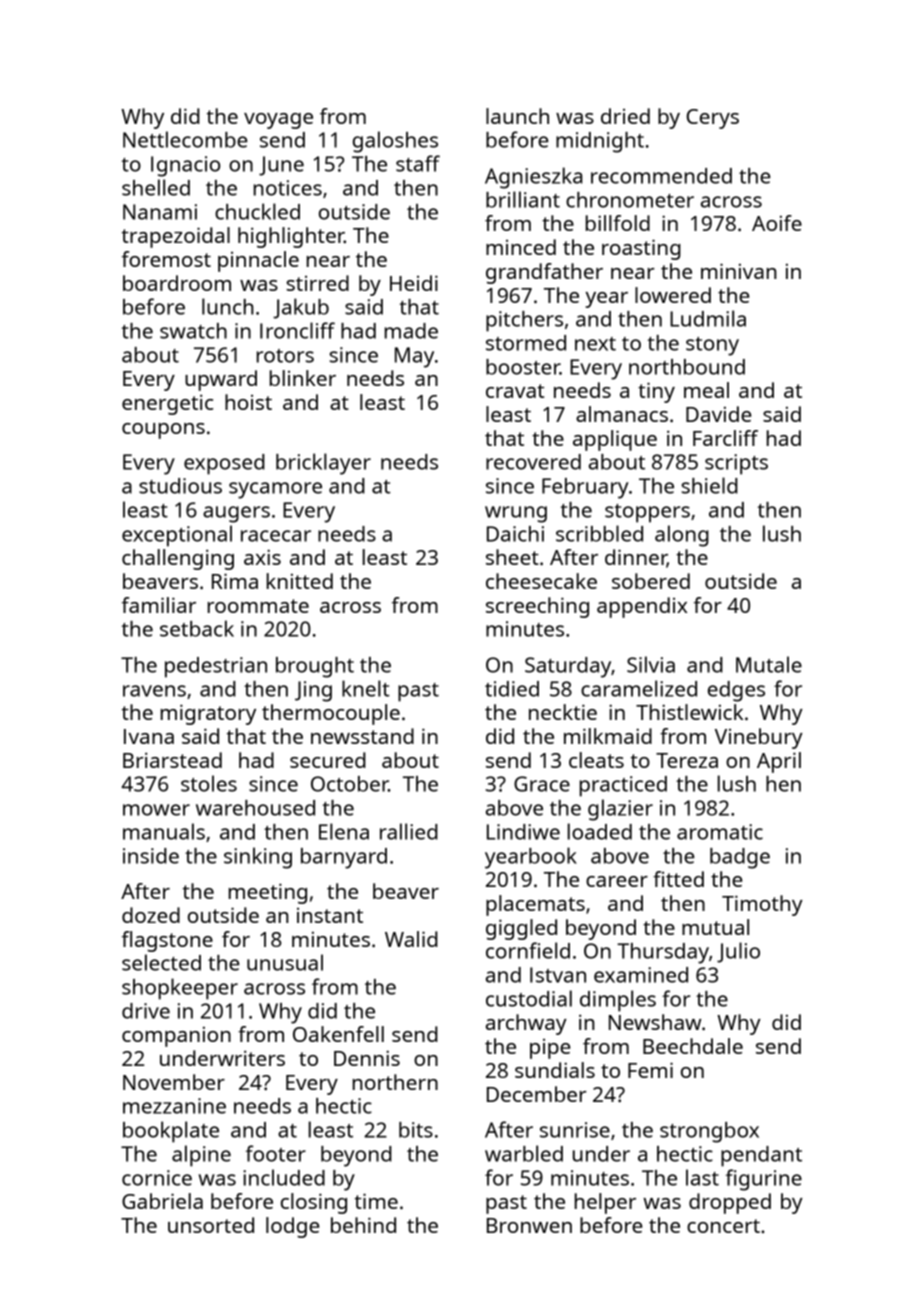 Image resolution: width=924 pixels, height=1311 pixels. I want to click on Aoife, so click(777, 223).
